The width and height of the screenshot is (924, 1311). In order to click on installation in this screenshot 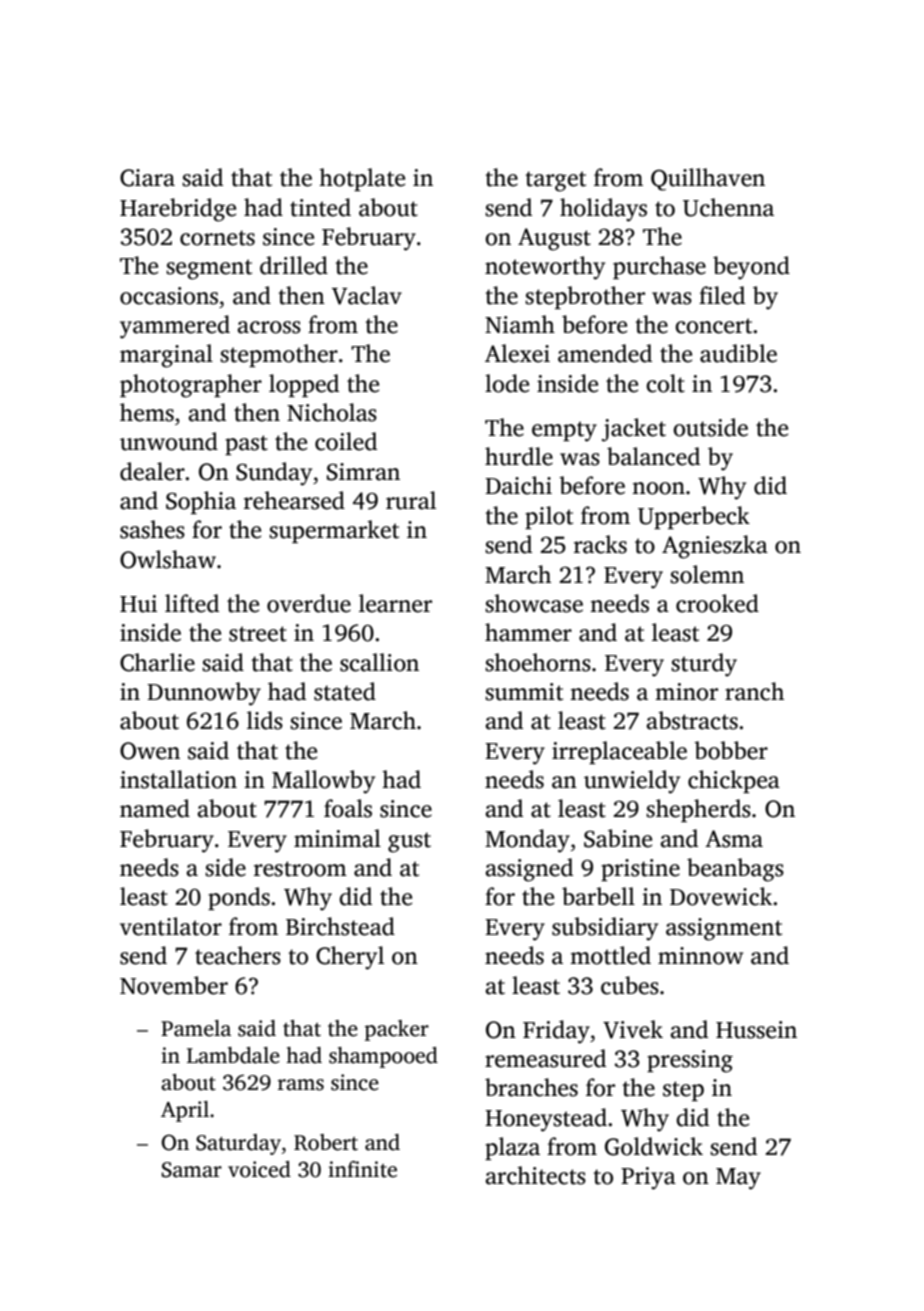, I will do `click(178, 779)`.
